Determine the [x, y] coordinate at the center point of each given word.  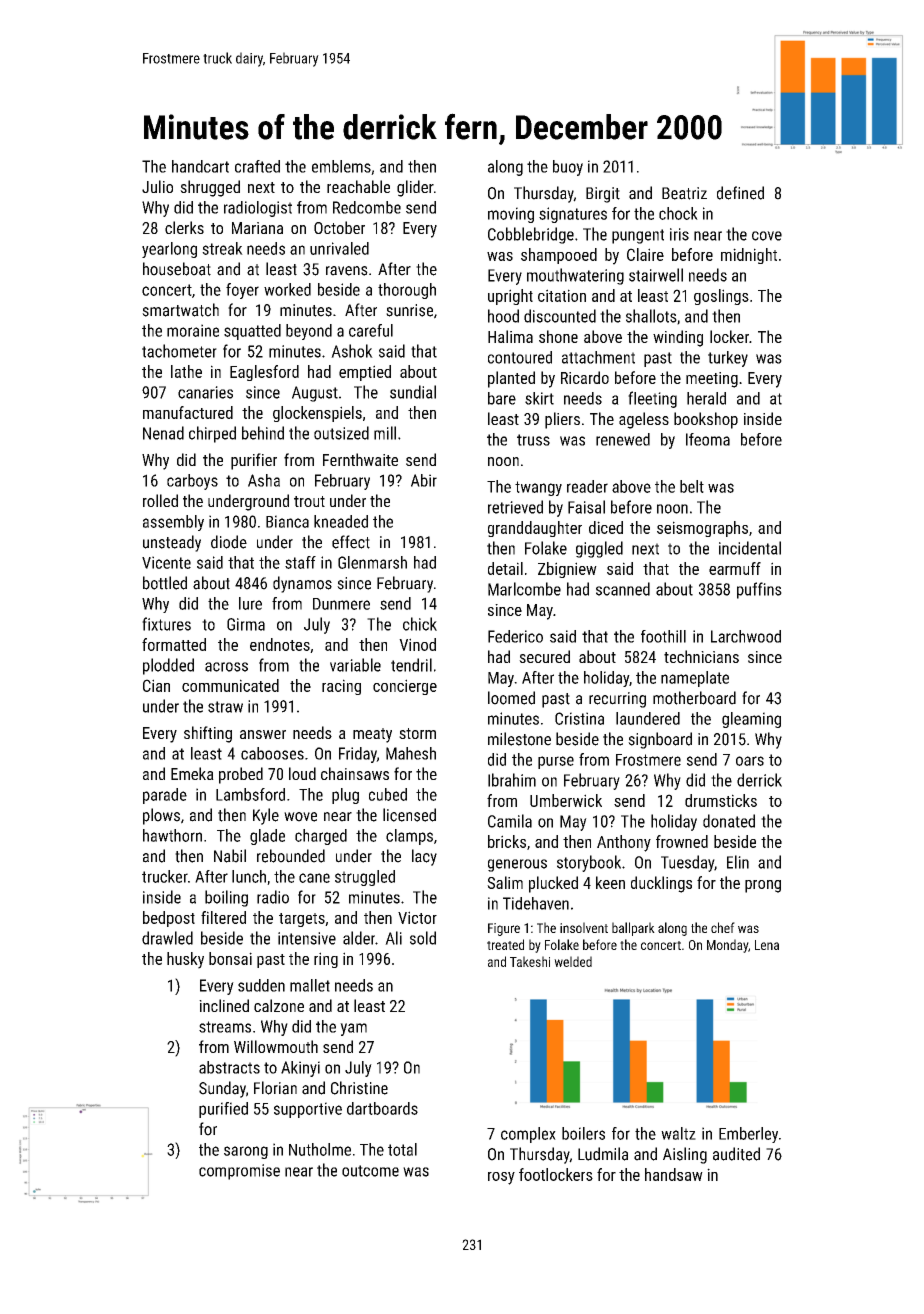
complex [528, 1135]
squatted [252, 332]
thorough [407, 291]
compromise [239, 1172]
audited [736, 1154]
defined [740, 193]
